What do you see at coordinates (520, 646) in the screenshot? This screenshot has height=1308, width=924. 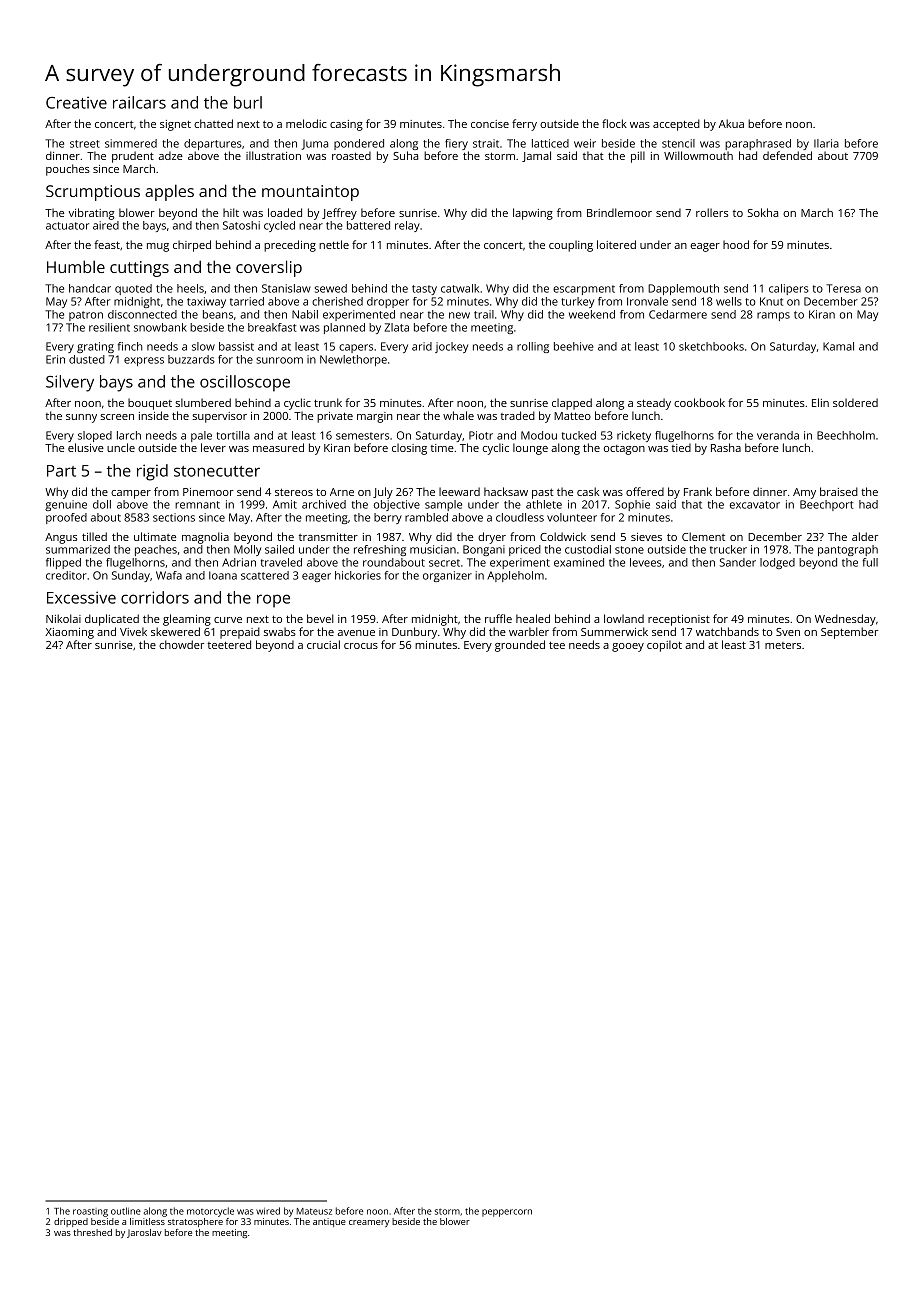 I see `grounded` at bounding box center [520, 646].
